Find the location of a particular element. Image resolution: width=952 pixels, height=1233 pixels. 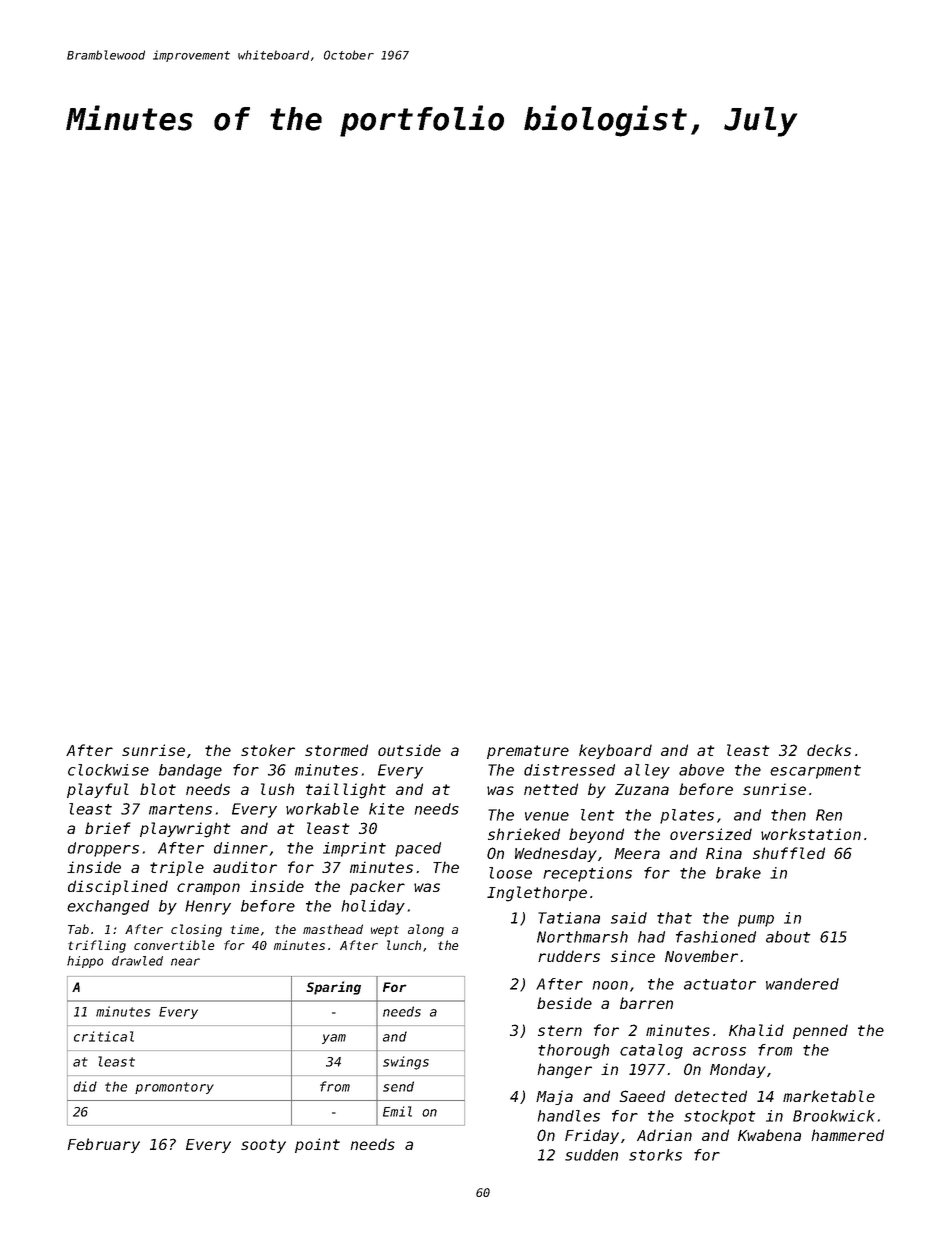

sooty is located at coordinates (263, 1146).
